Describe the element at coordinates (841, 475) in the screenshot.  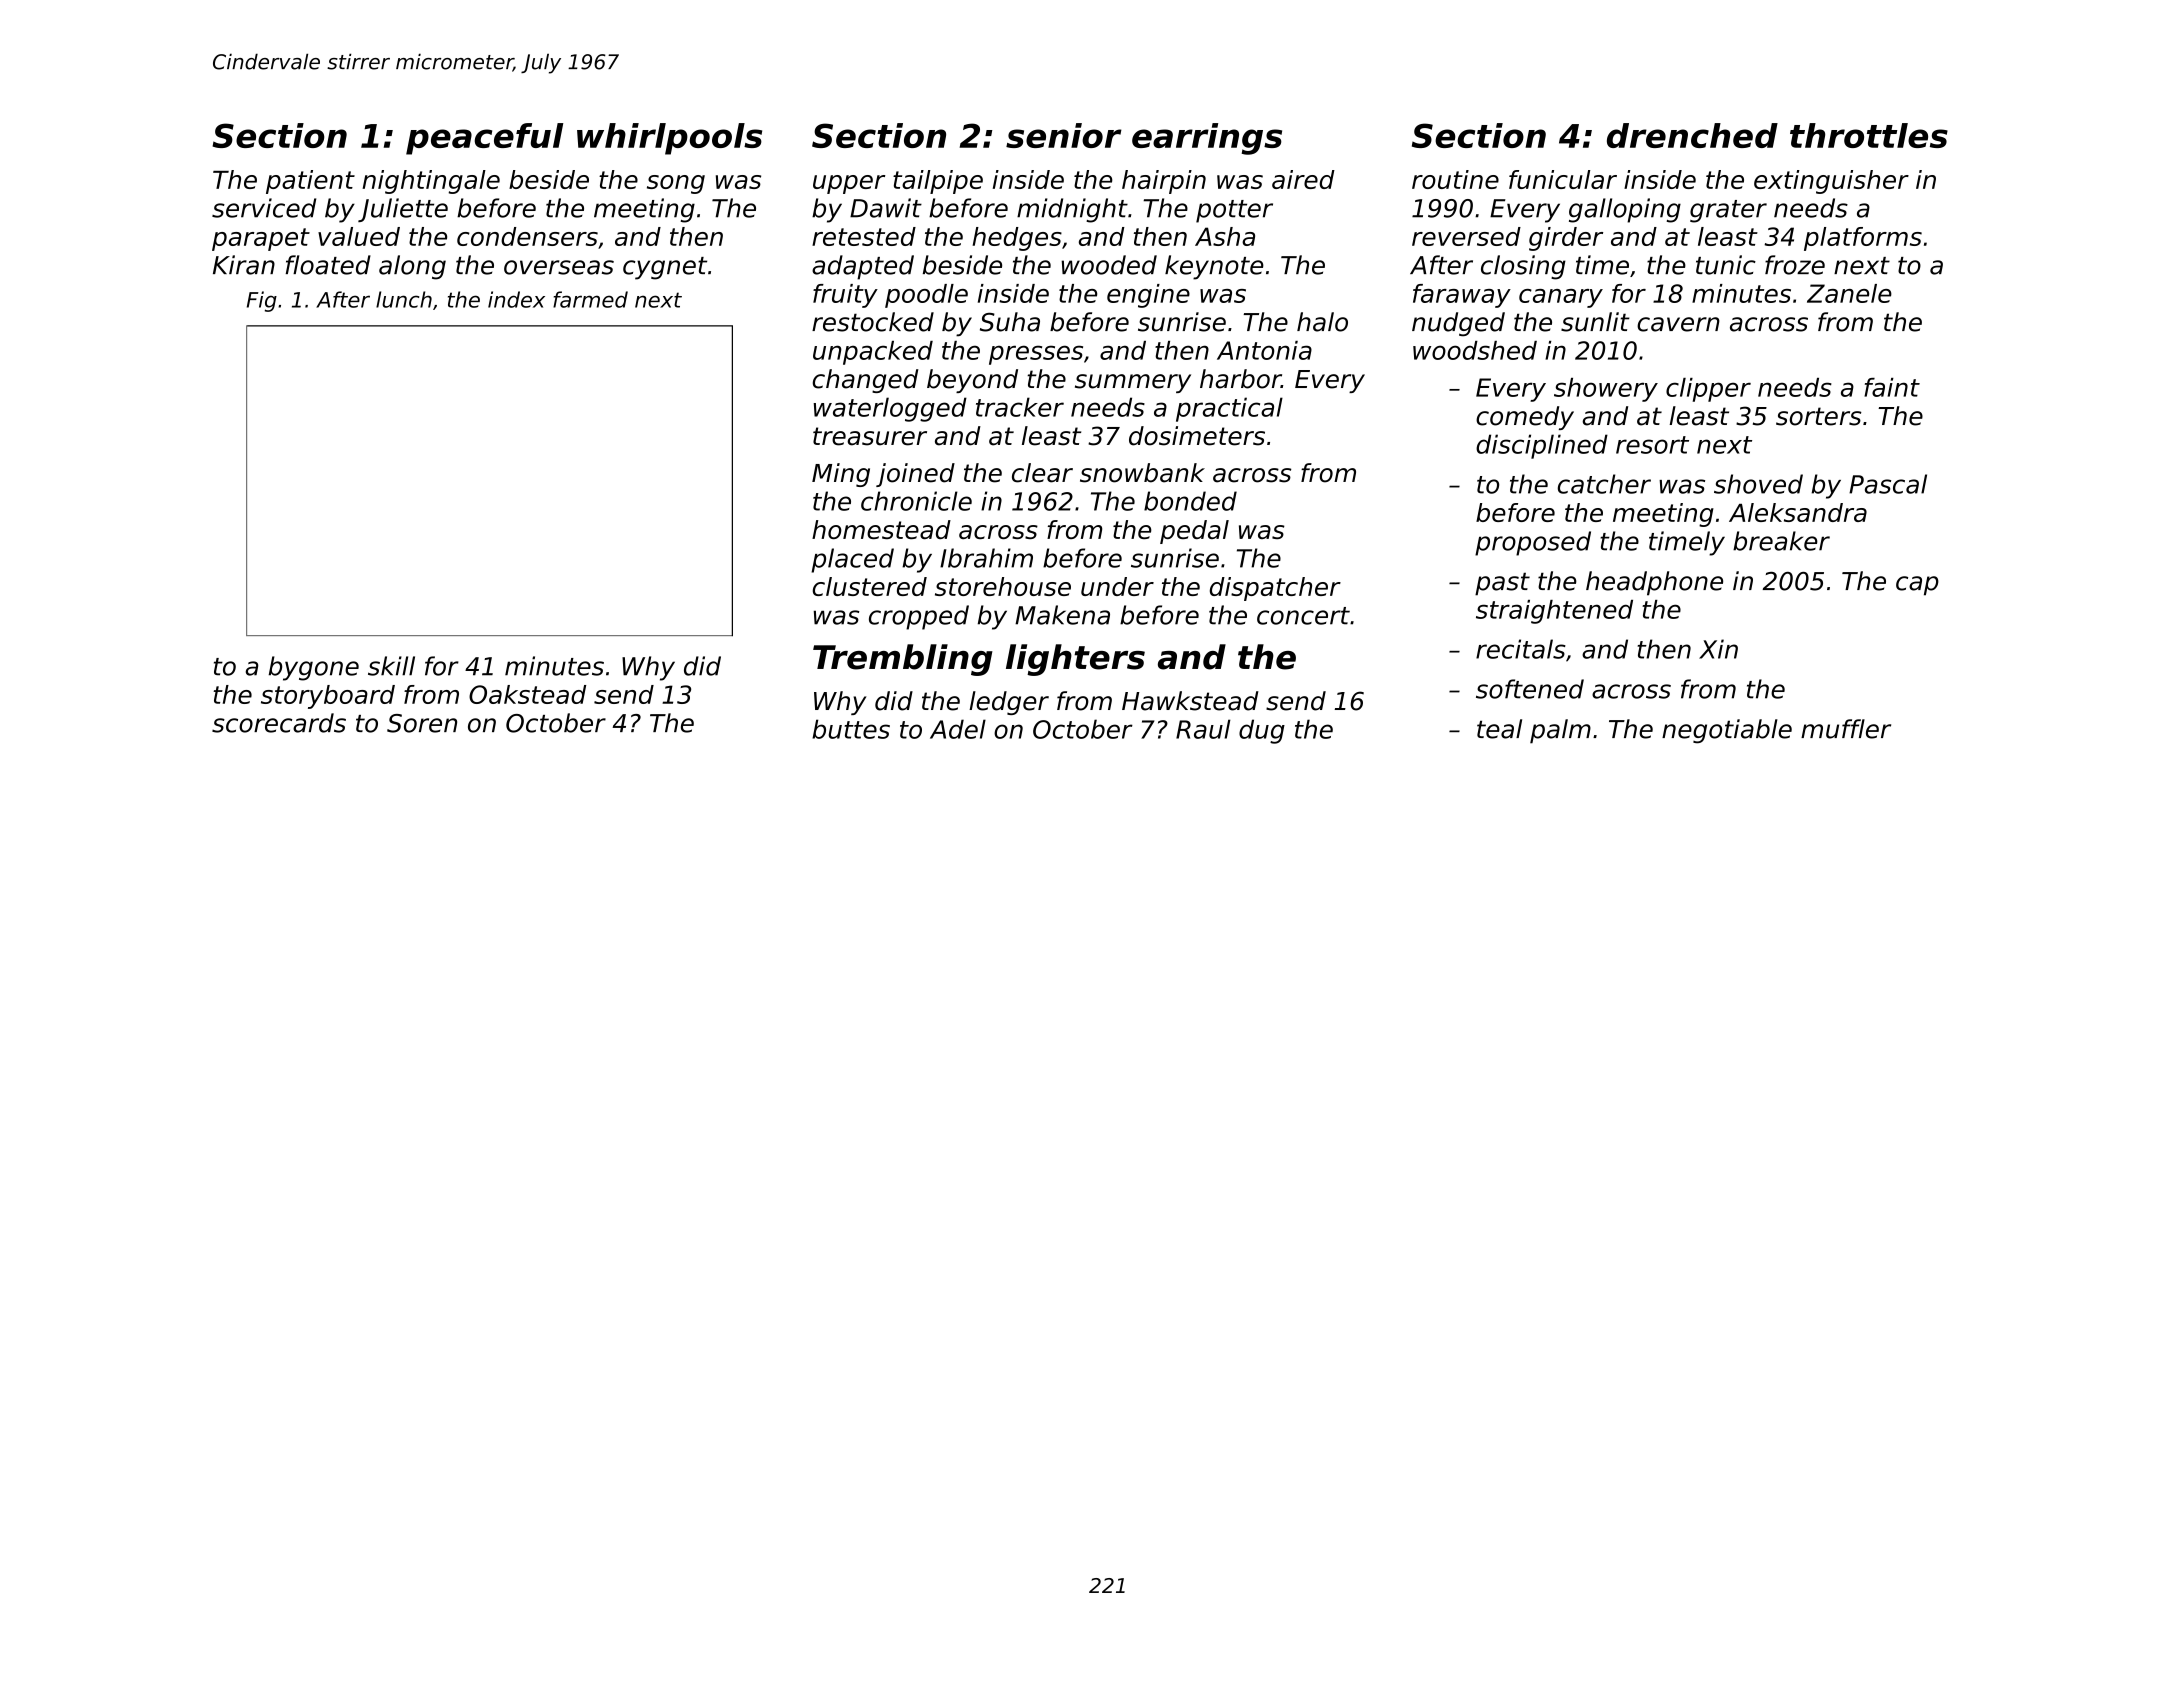
I see `Ming` at that location.
